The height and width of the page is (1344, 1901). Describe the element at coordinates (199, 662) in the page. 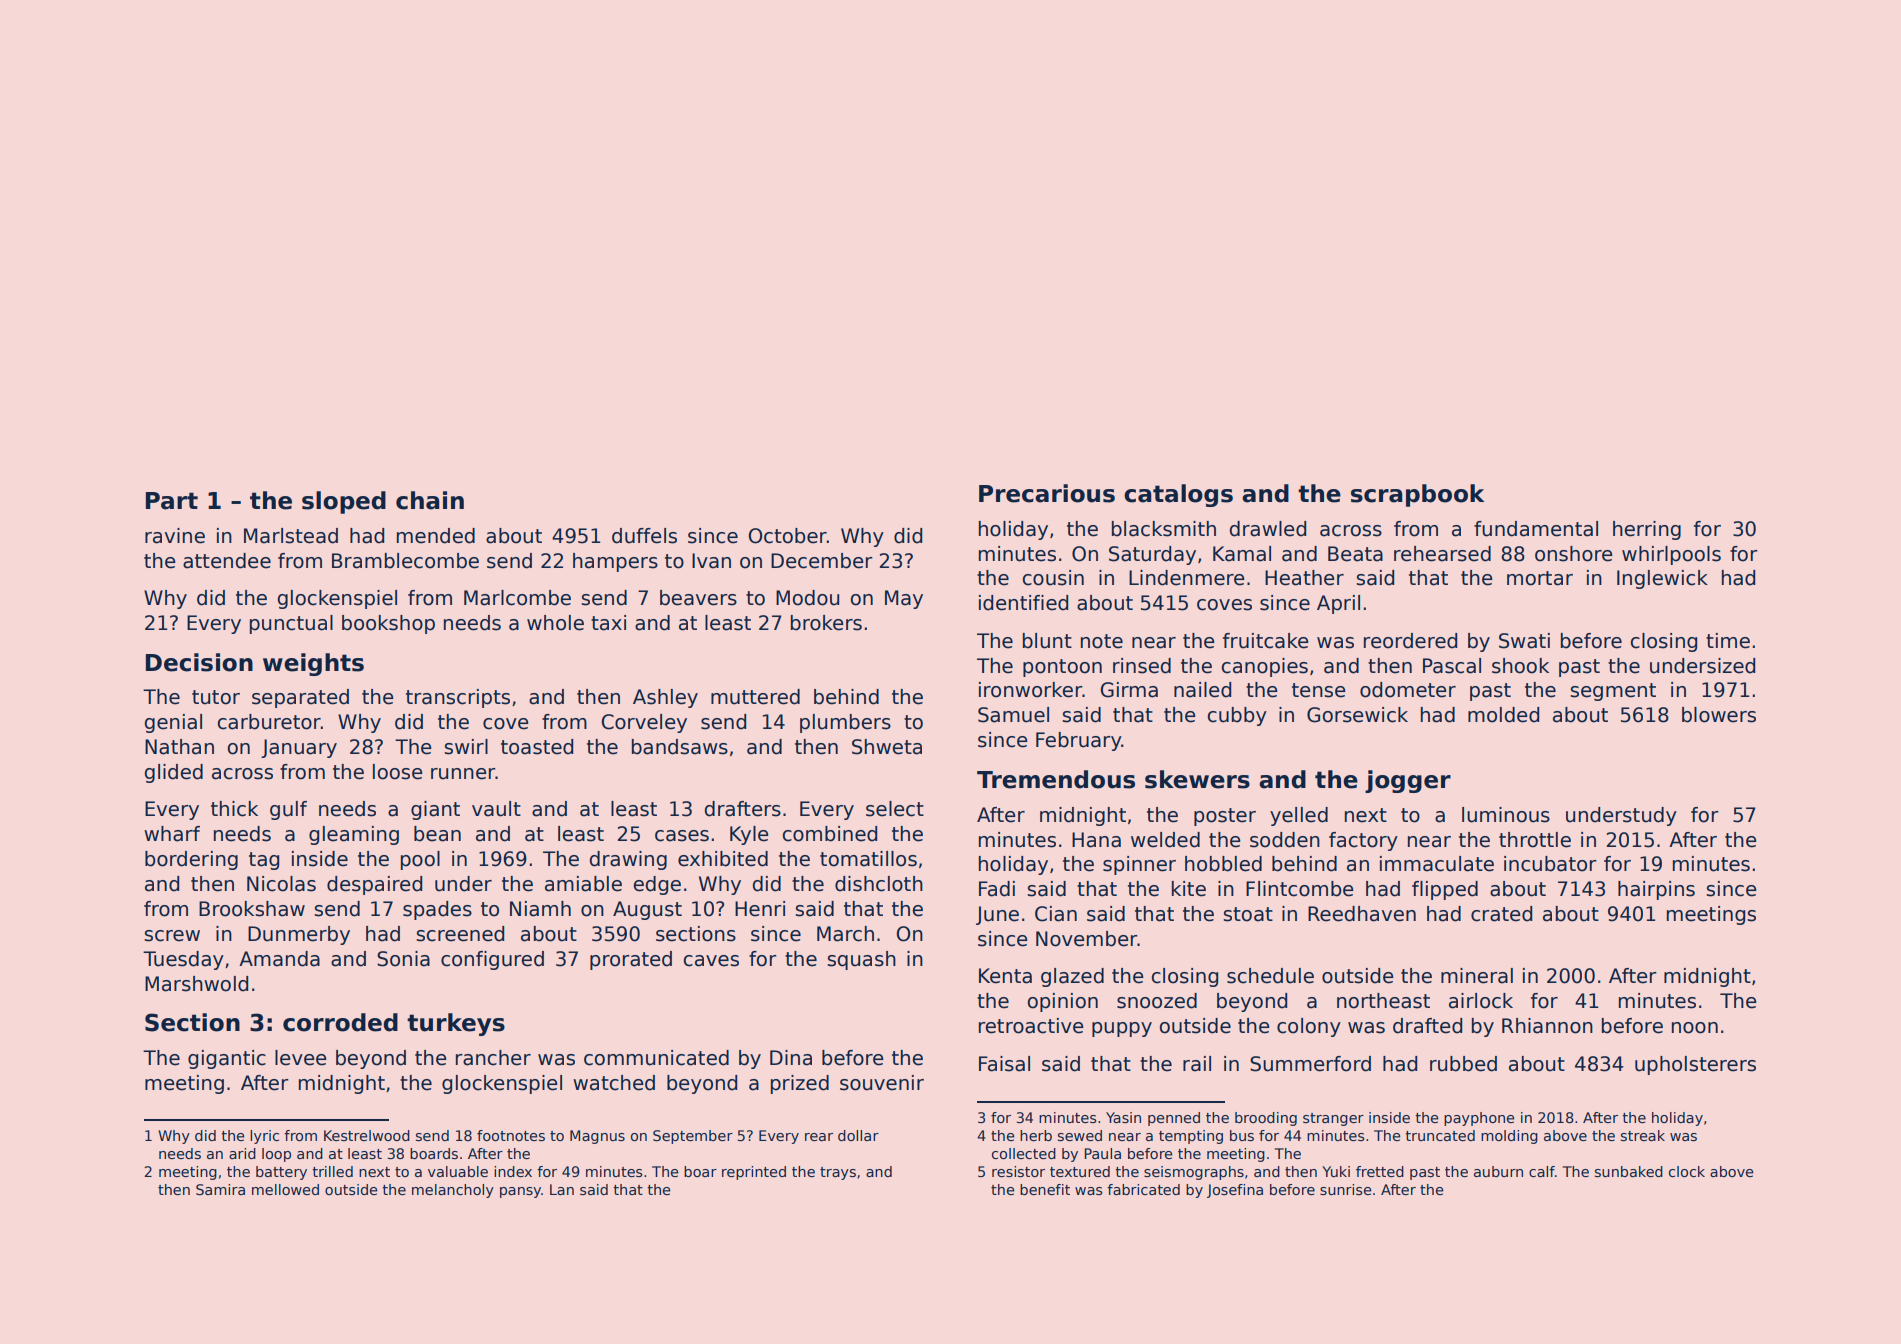

I see `Decision` at that location.
